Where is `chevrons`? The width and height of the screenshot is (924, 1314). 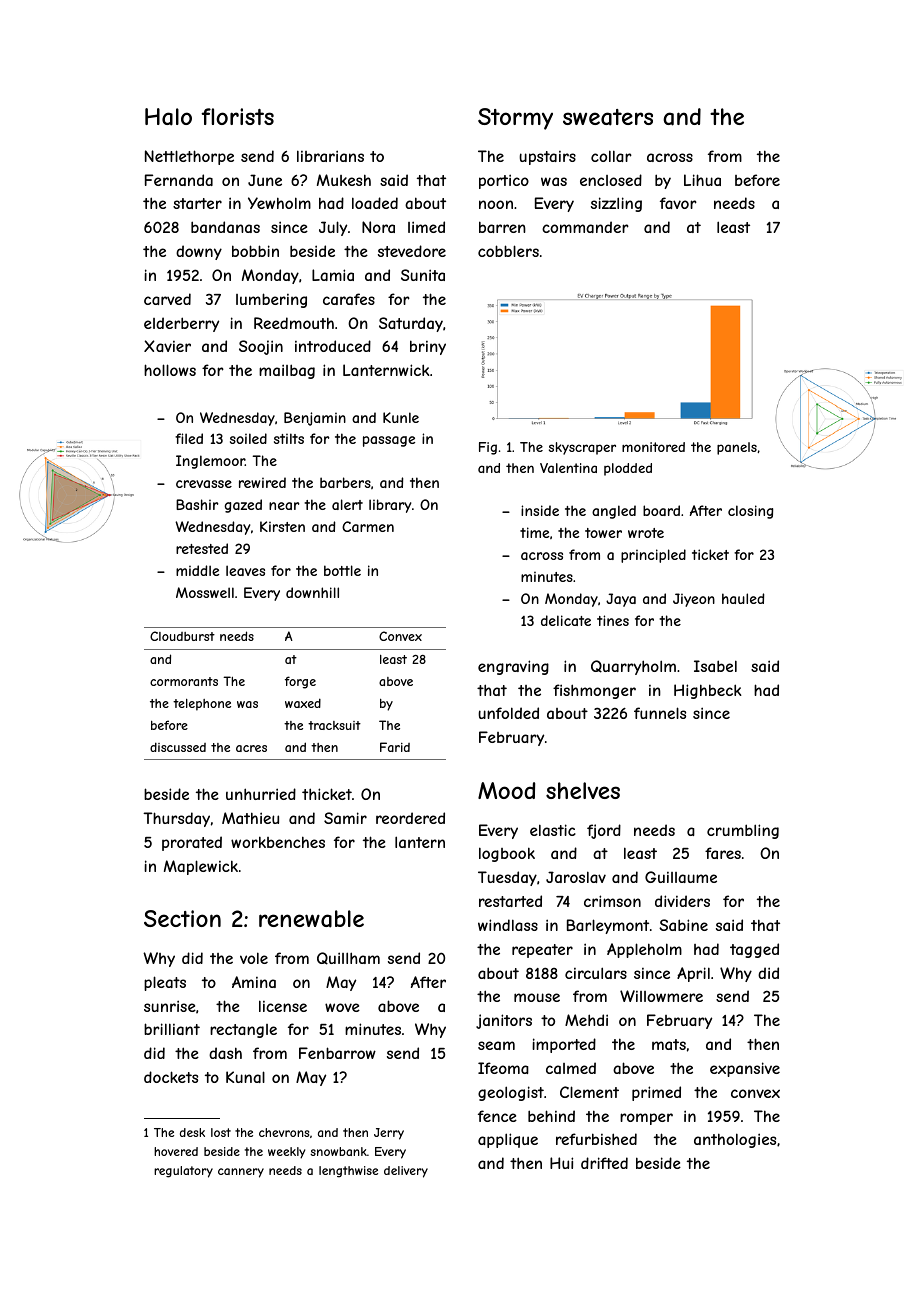 chevrons is located at coordinates (284, 1132).
